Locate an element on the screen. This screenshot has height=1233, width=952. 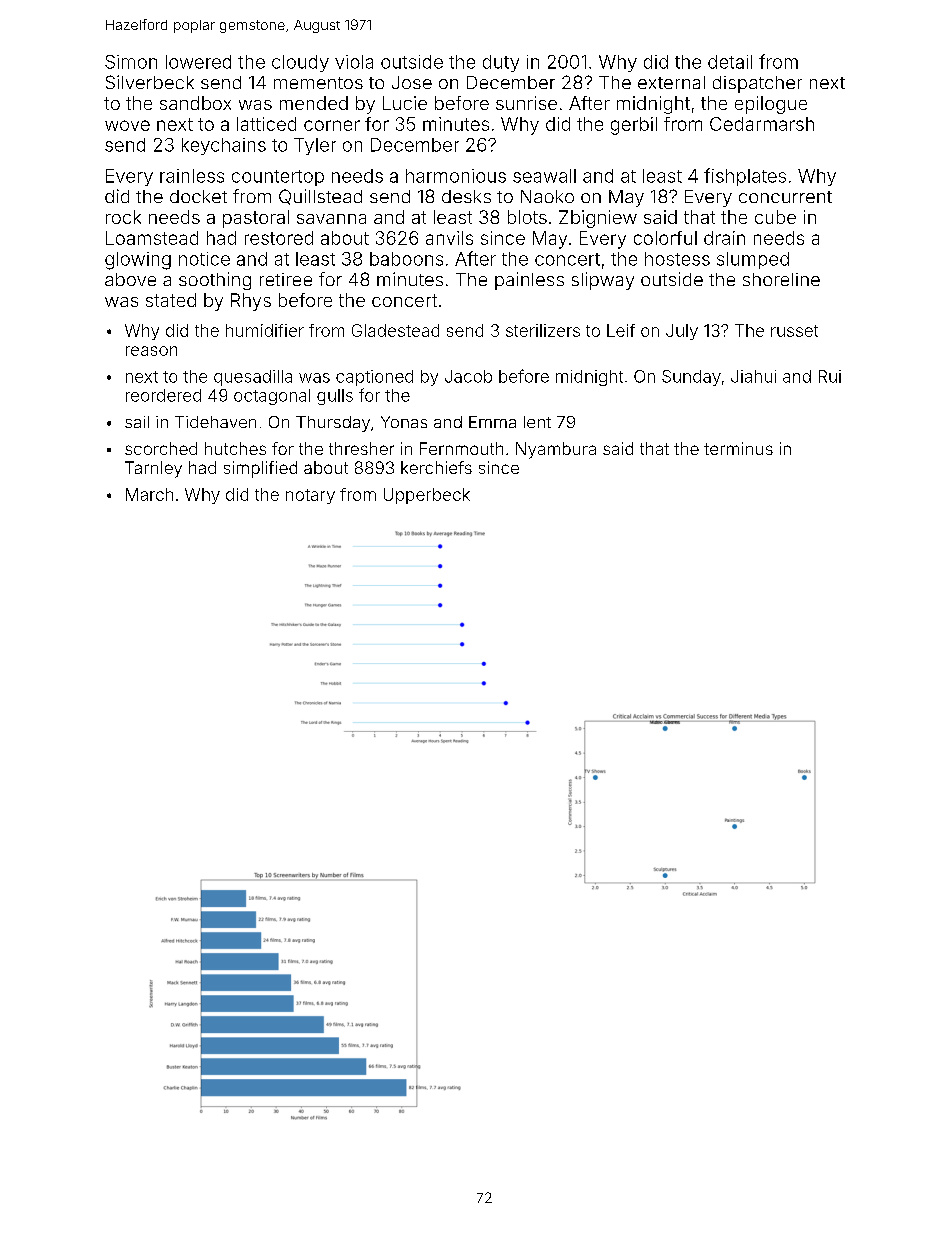
Silverbeck is located at coordinates (150, 82).
